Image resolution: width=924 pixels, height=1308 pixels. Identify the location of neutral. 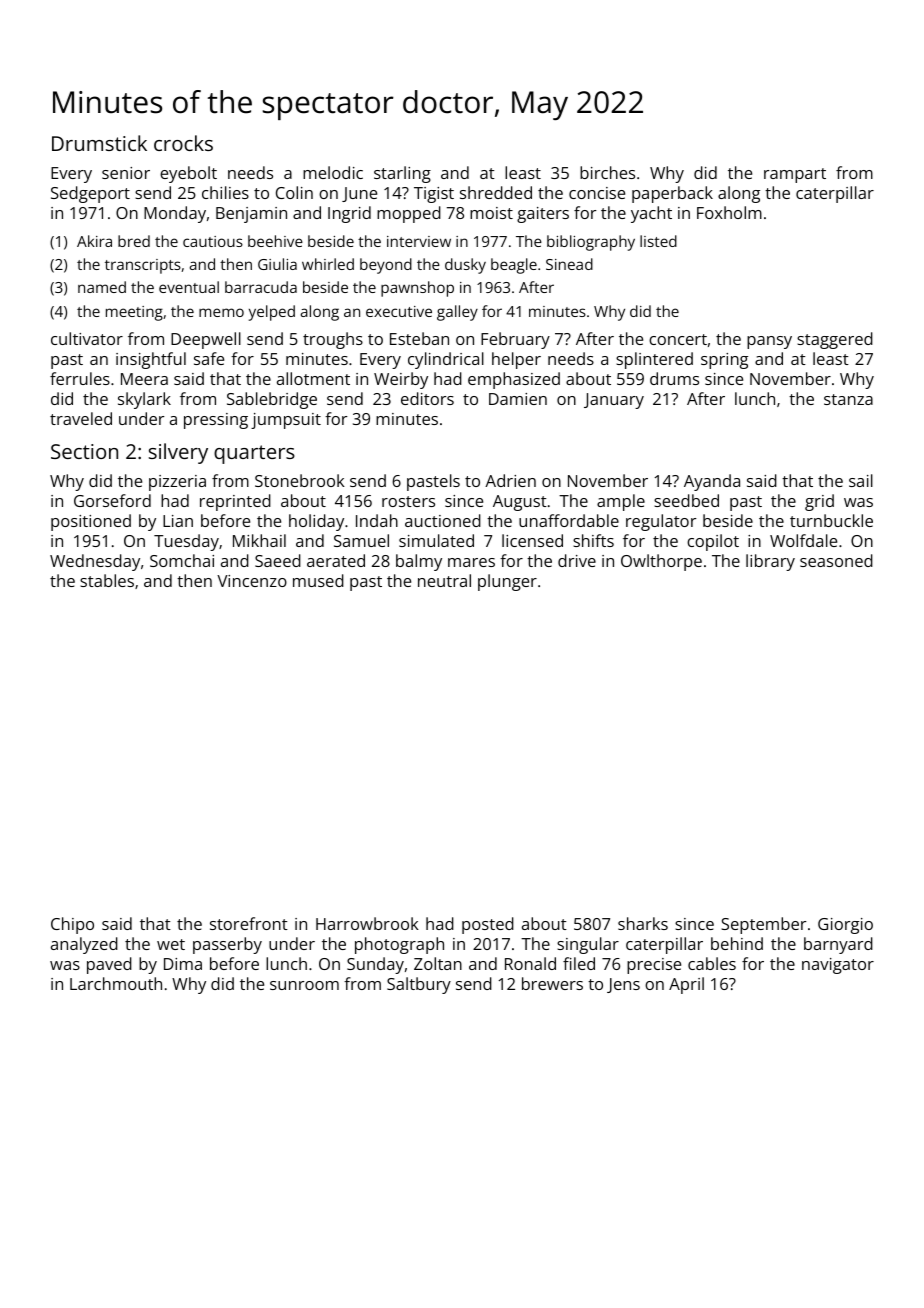
(444, 580).
